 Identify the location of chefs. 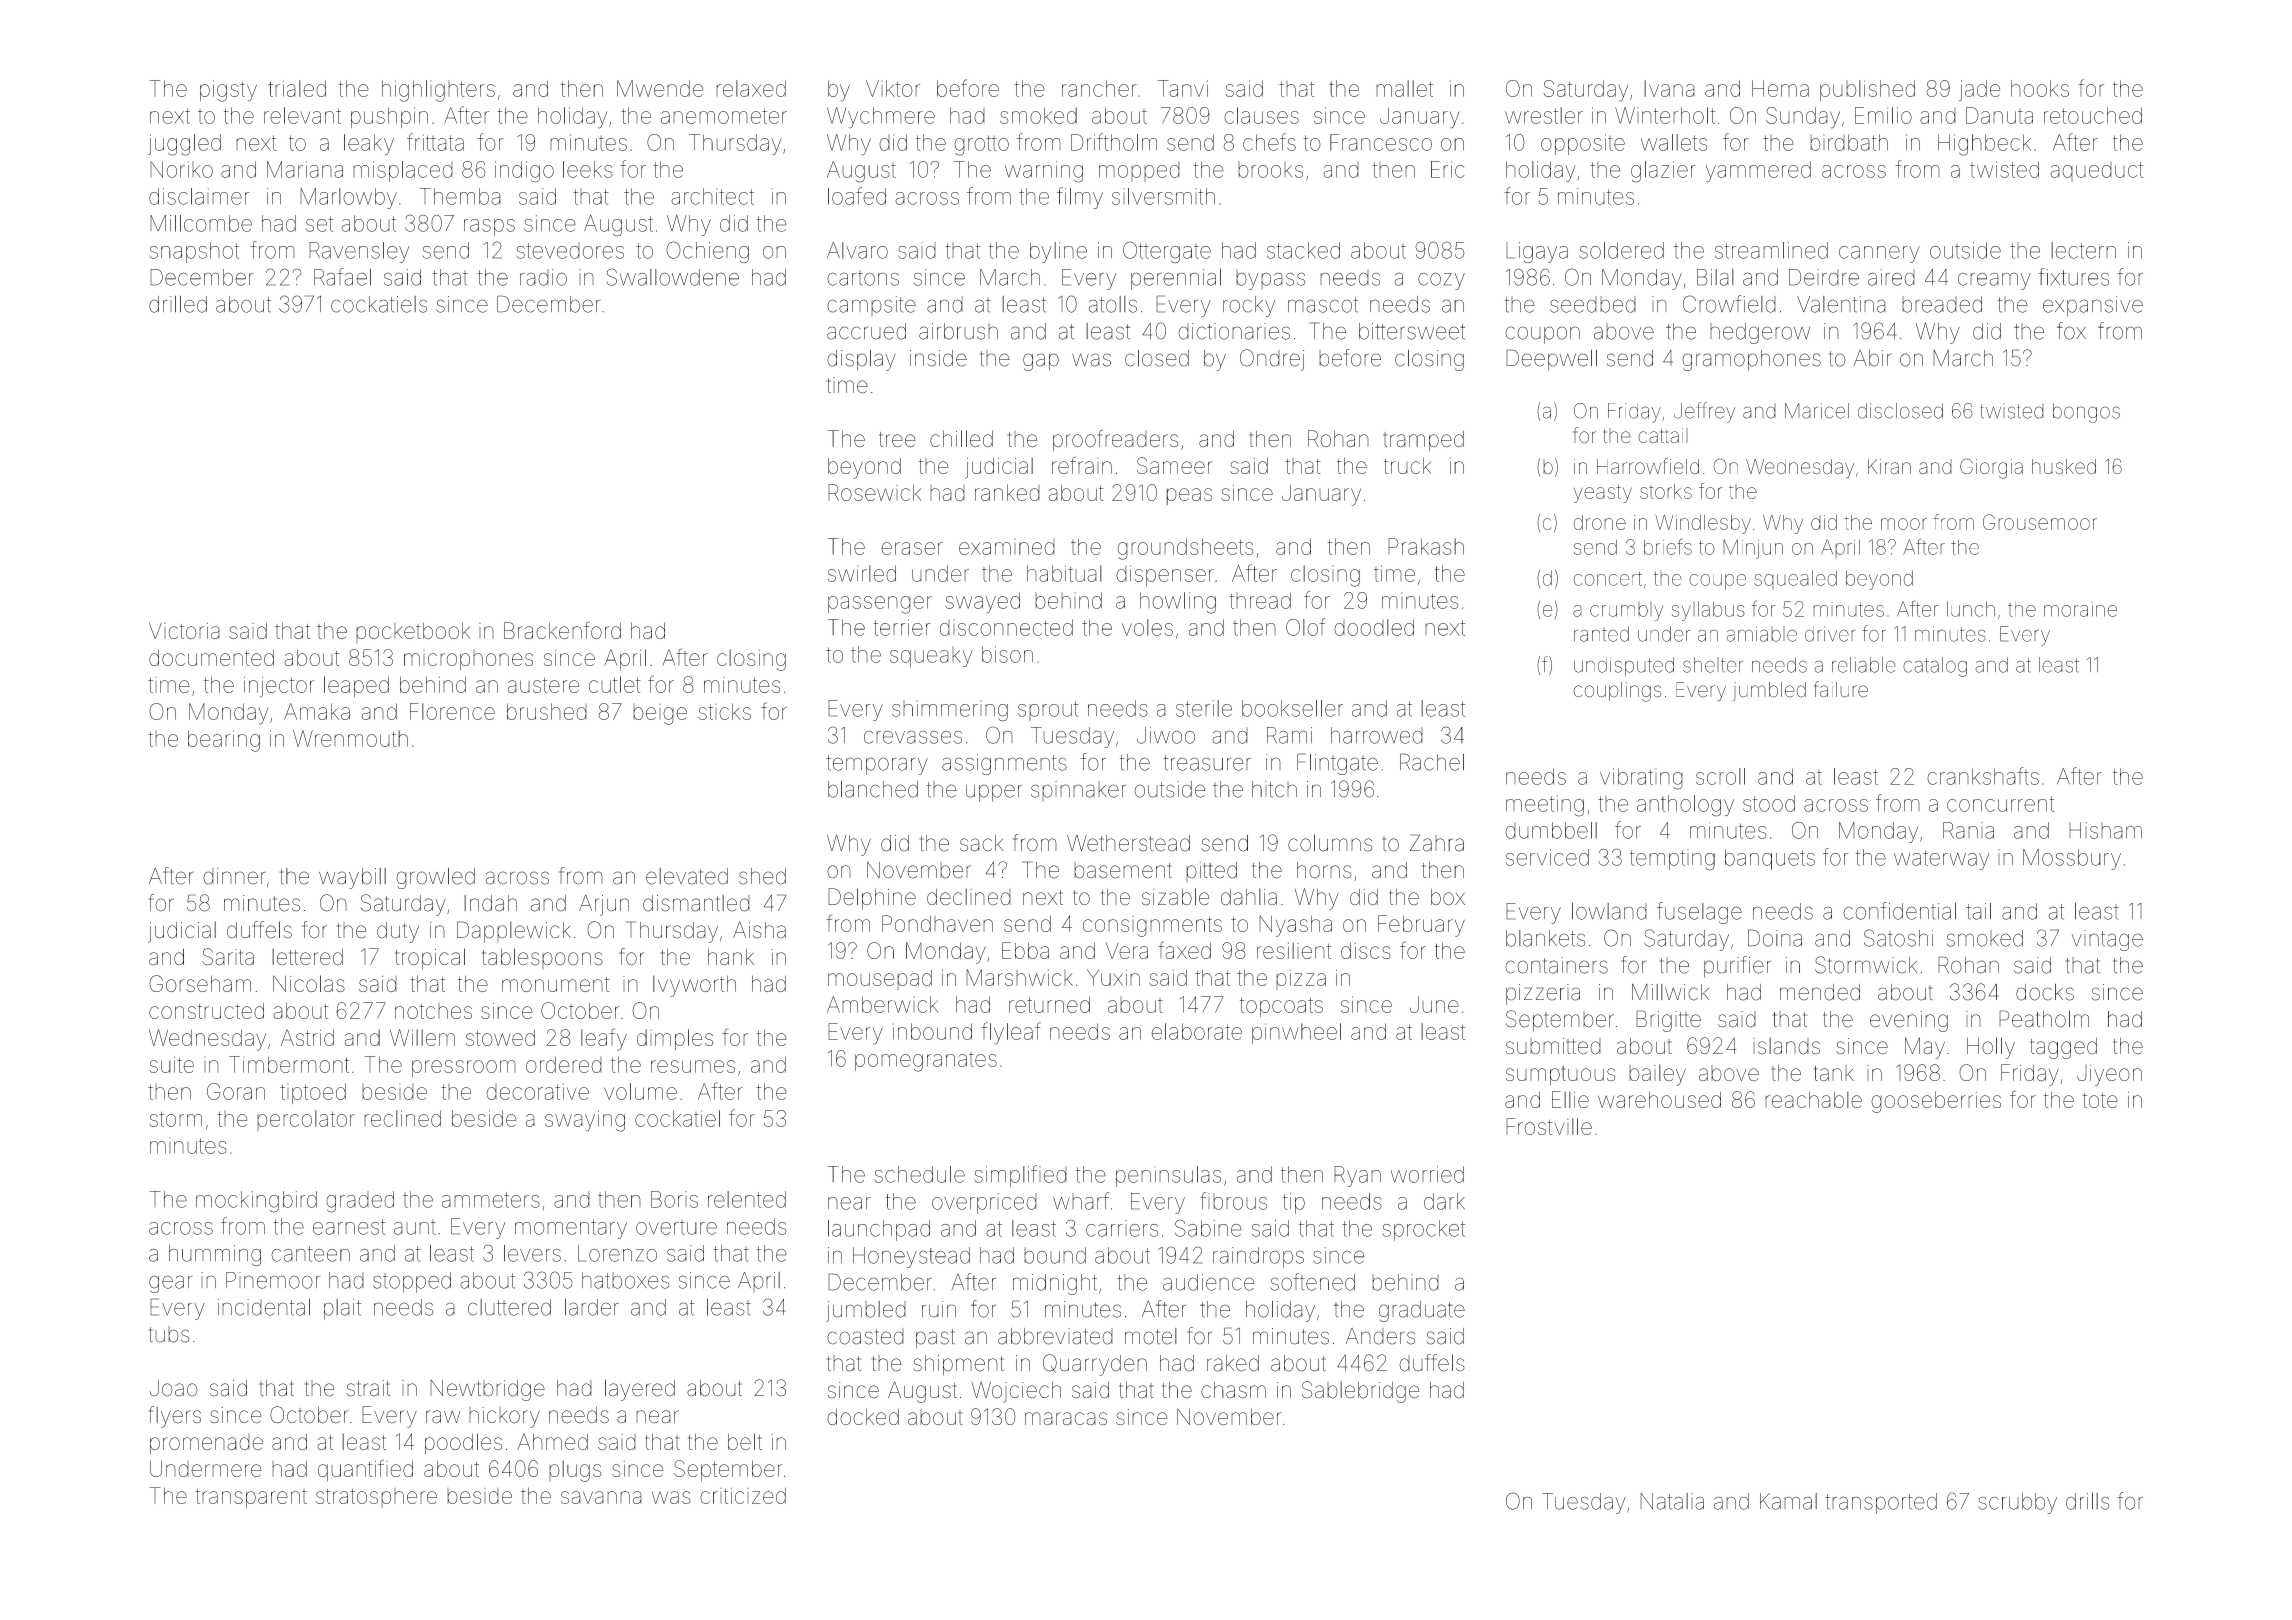
(1269, 142).
